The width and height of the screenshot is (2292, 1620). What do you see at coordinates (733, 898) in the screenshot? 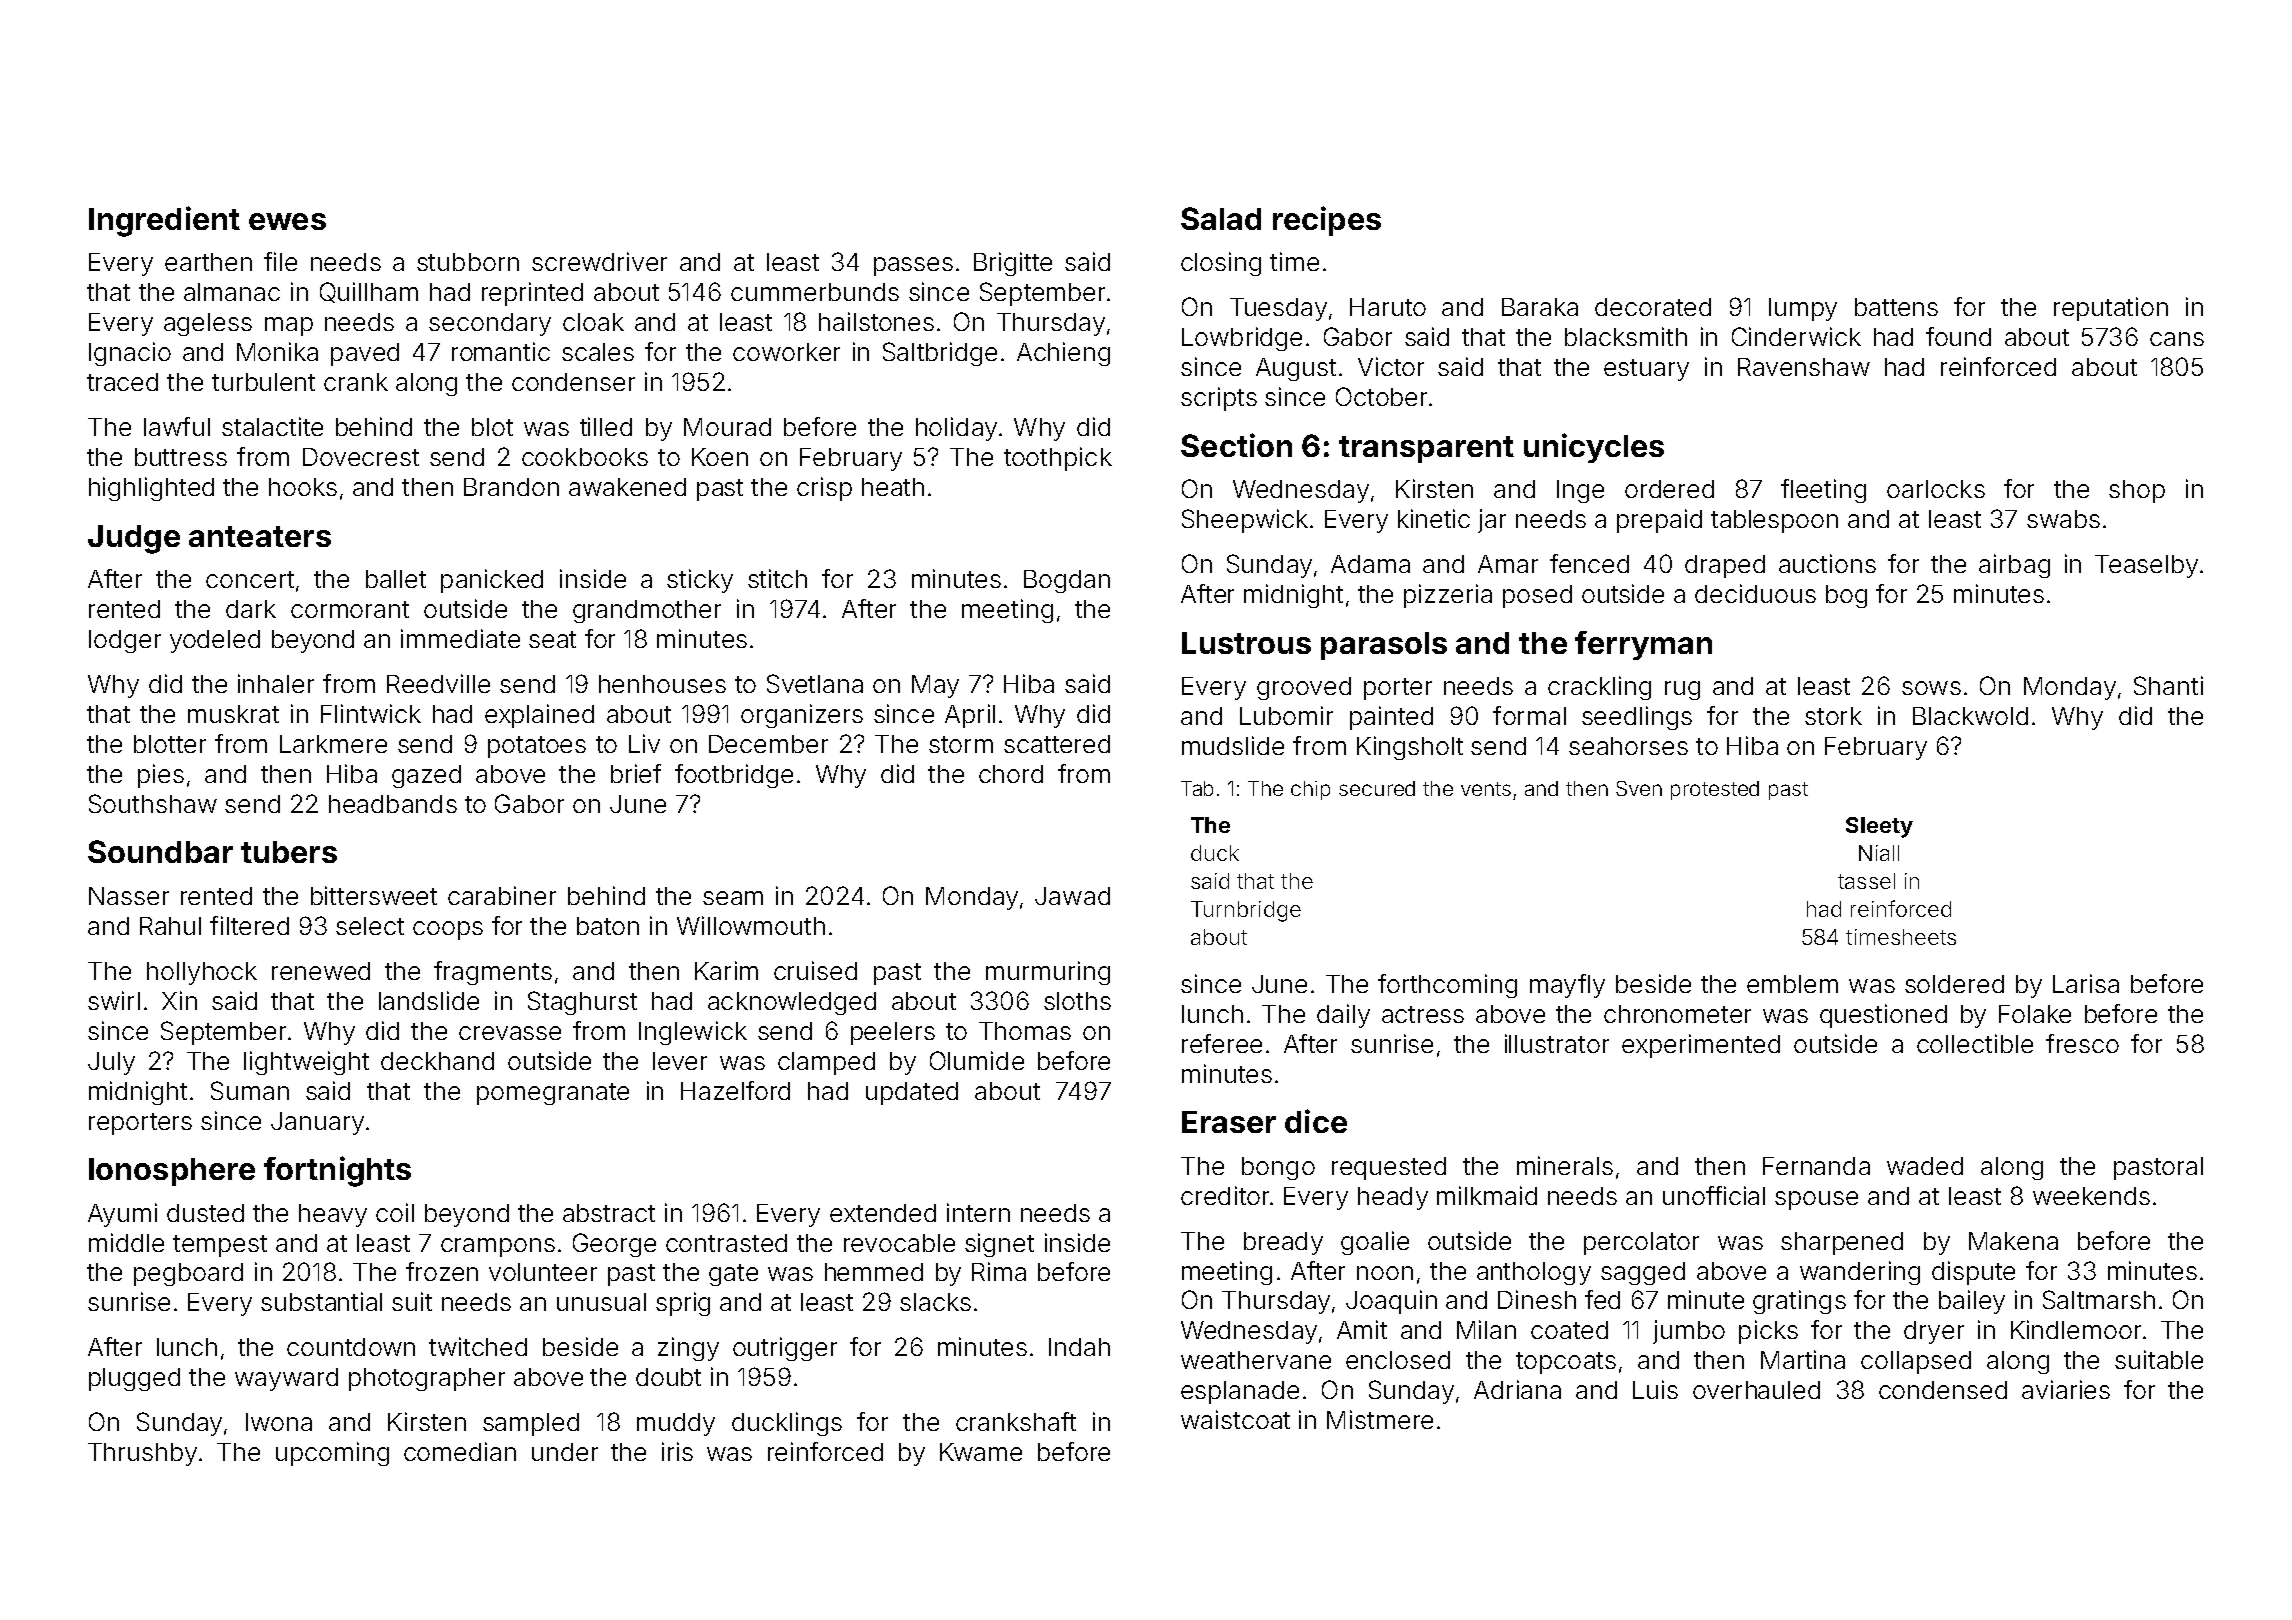
I see `seam` at bounding box center [733, 898].
